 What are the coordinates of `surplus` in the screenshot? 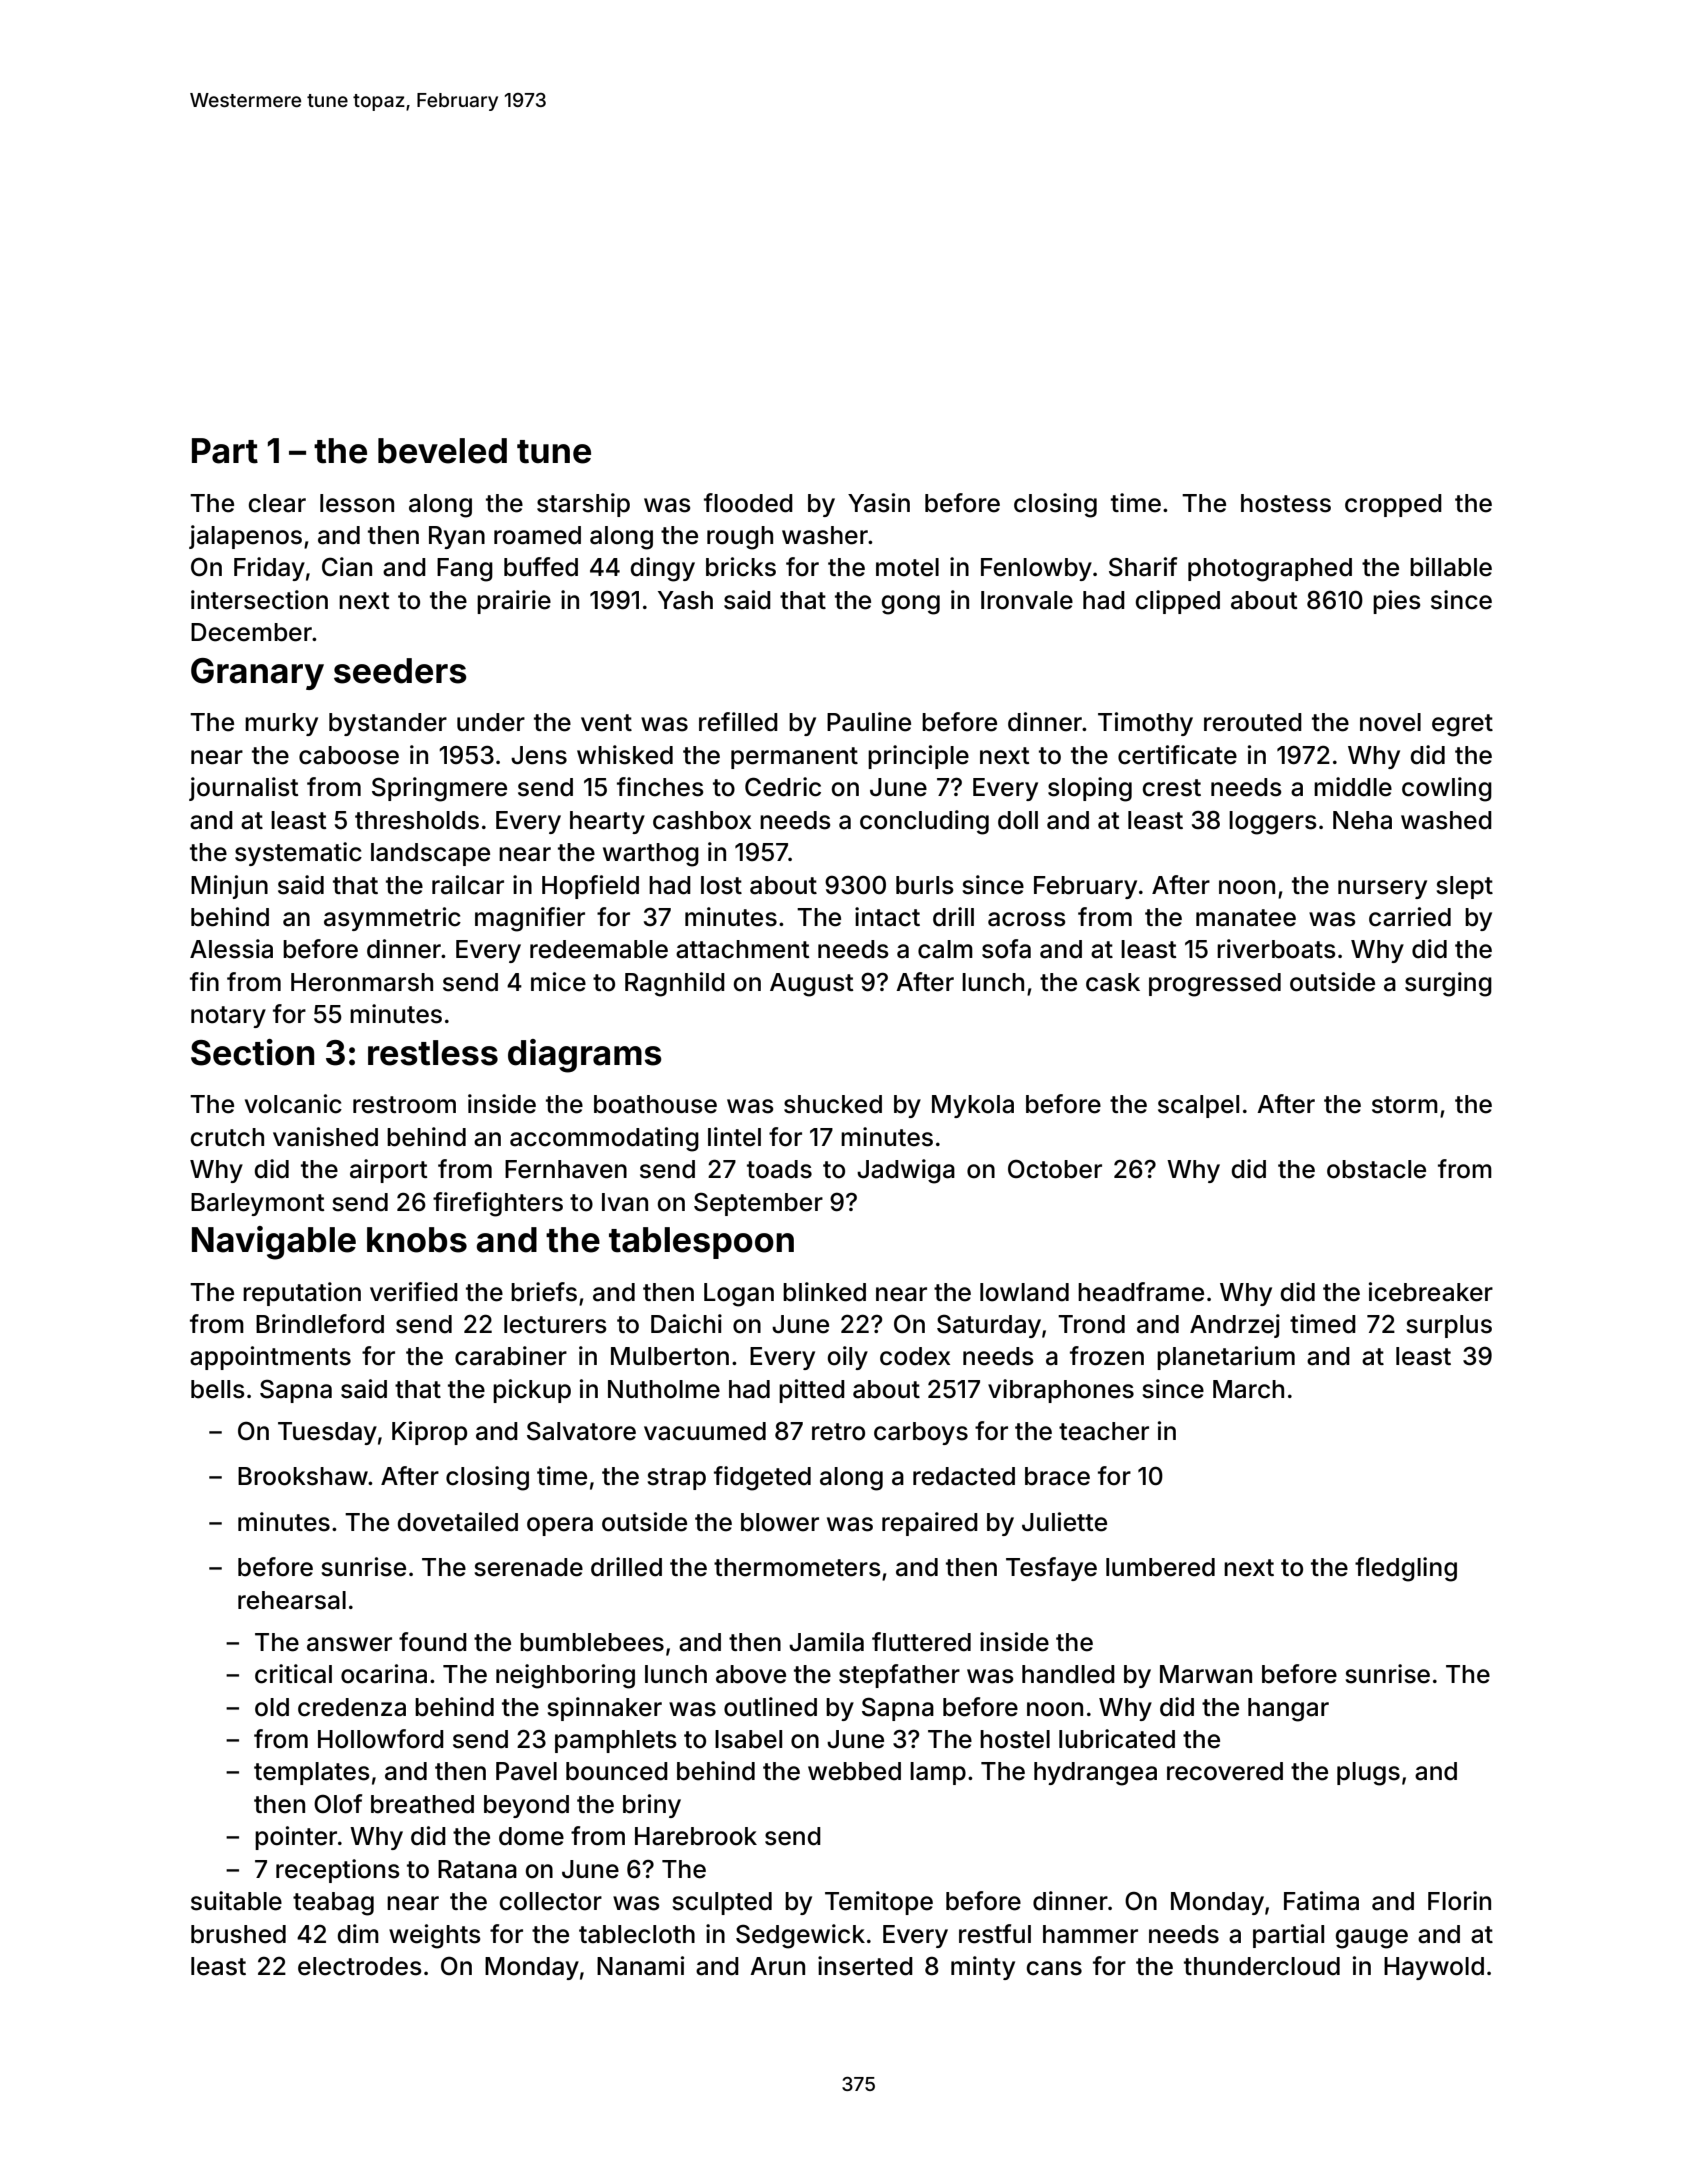 It's located at (1449, 1326).
